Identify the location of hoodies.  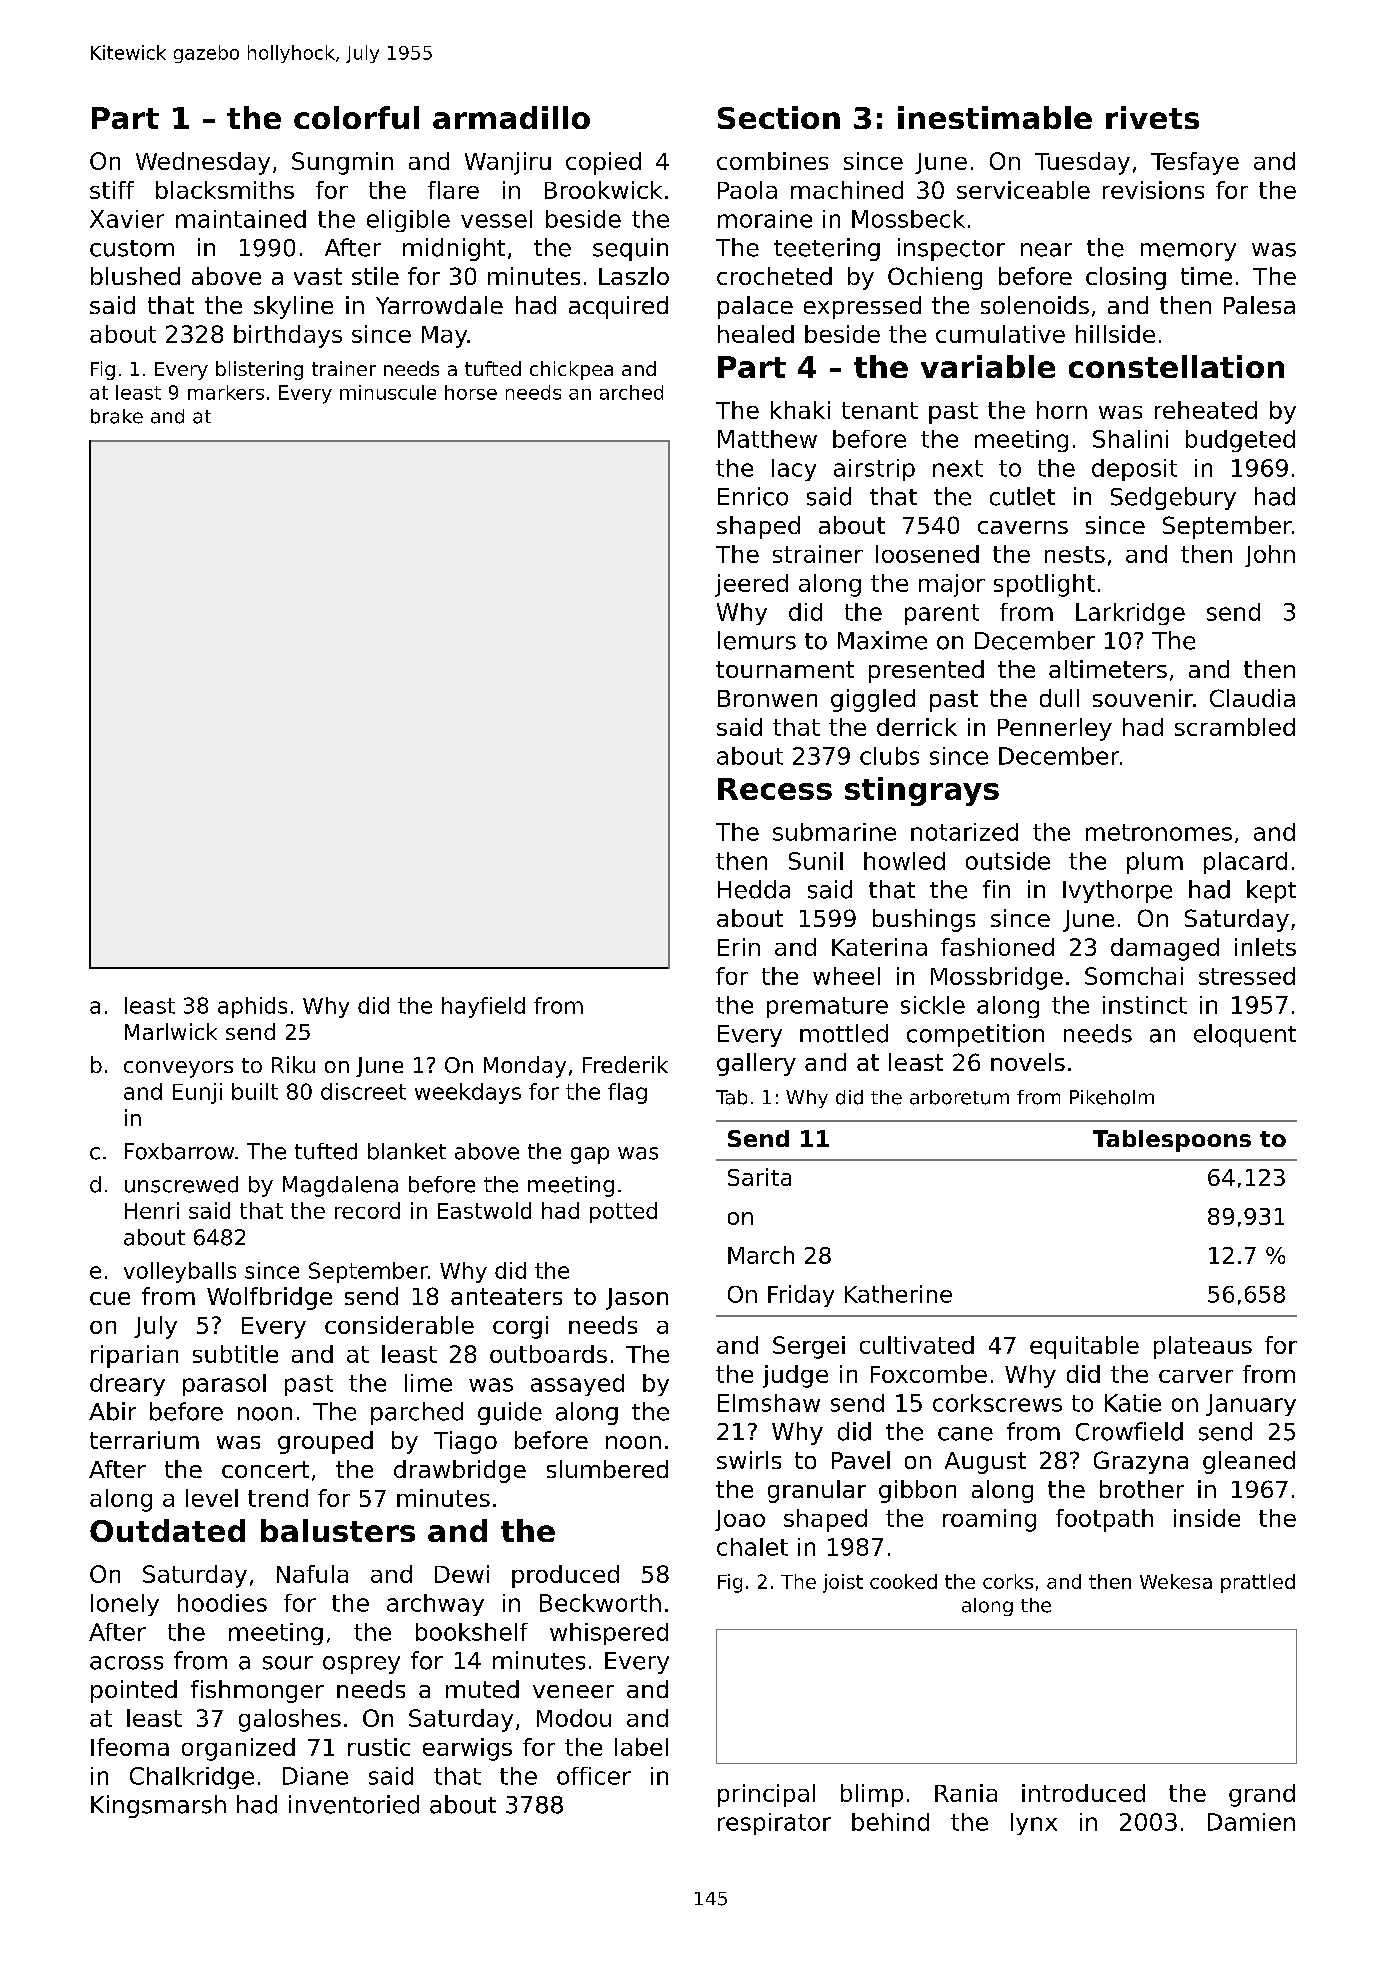
(222, 1603).
